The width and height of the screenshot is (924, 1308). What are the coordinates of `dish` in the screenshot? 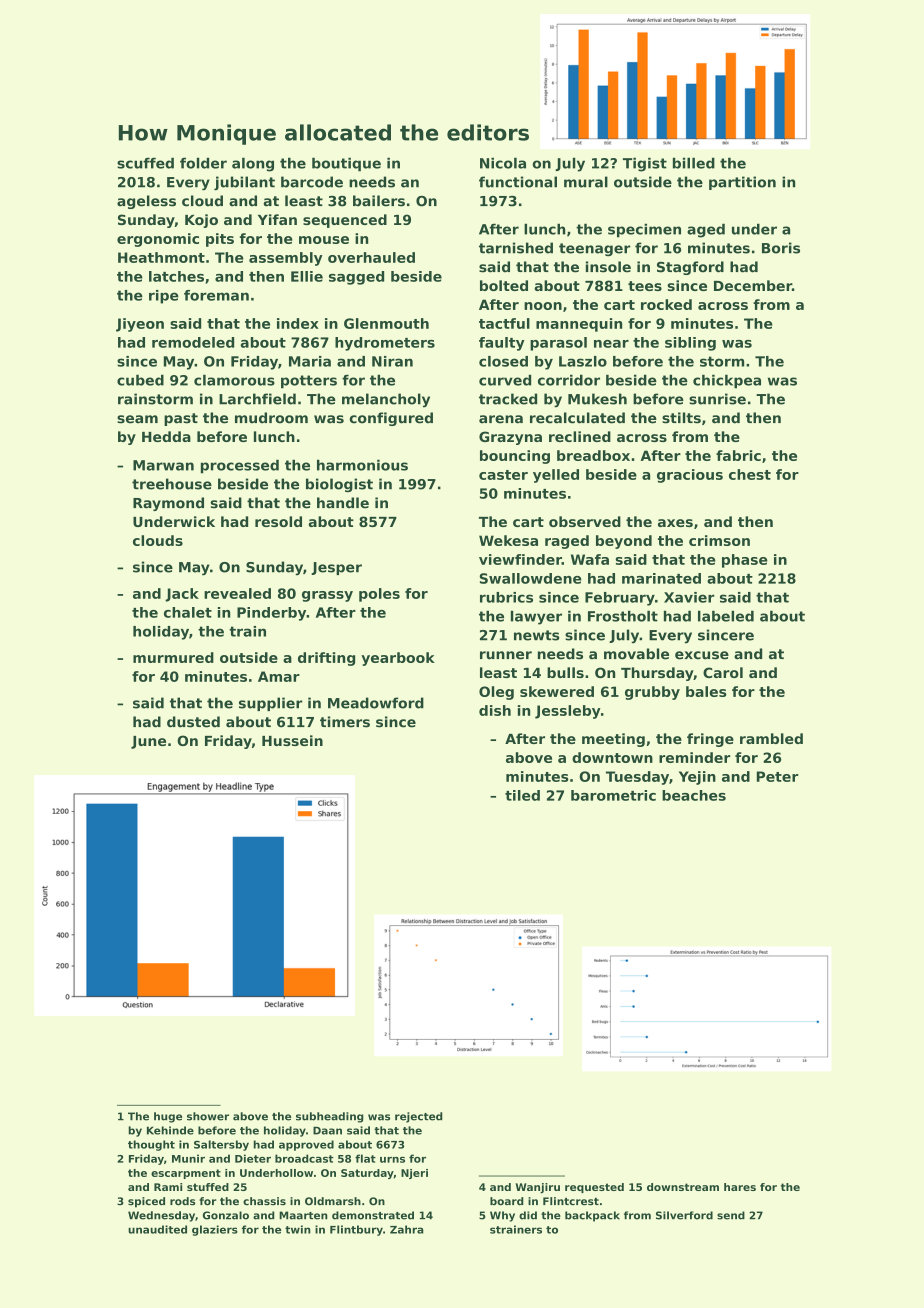 It's located at (495, 710).
